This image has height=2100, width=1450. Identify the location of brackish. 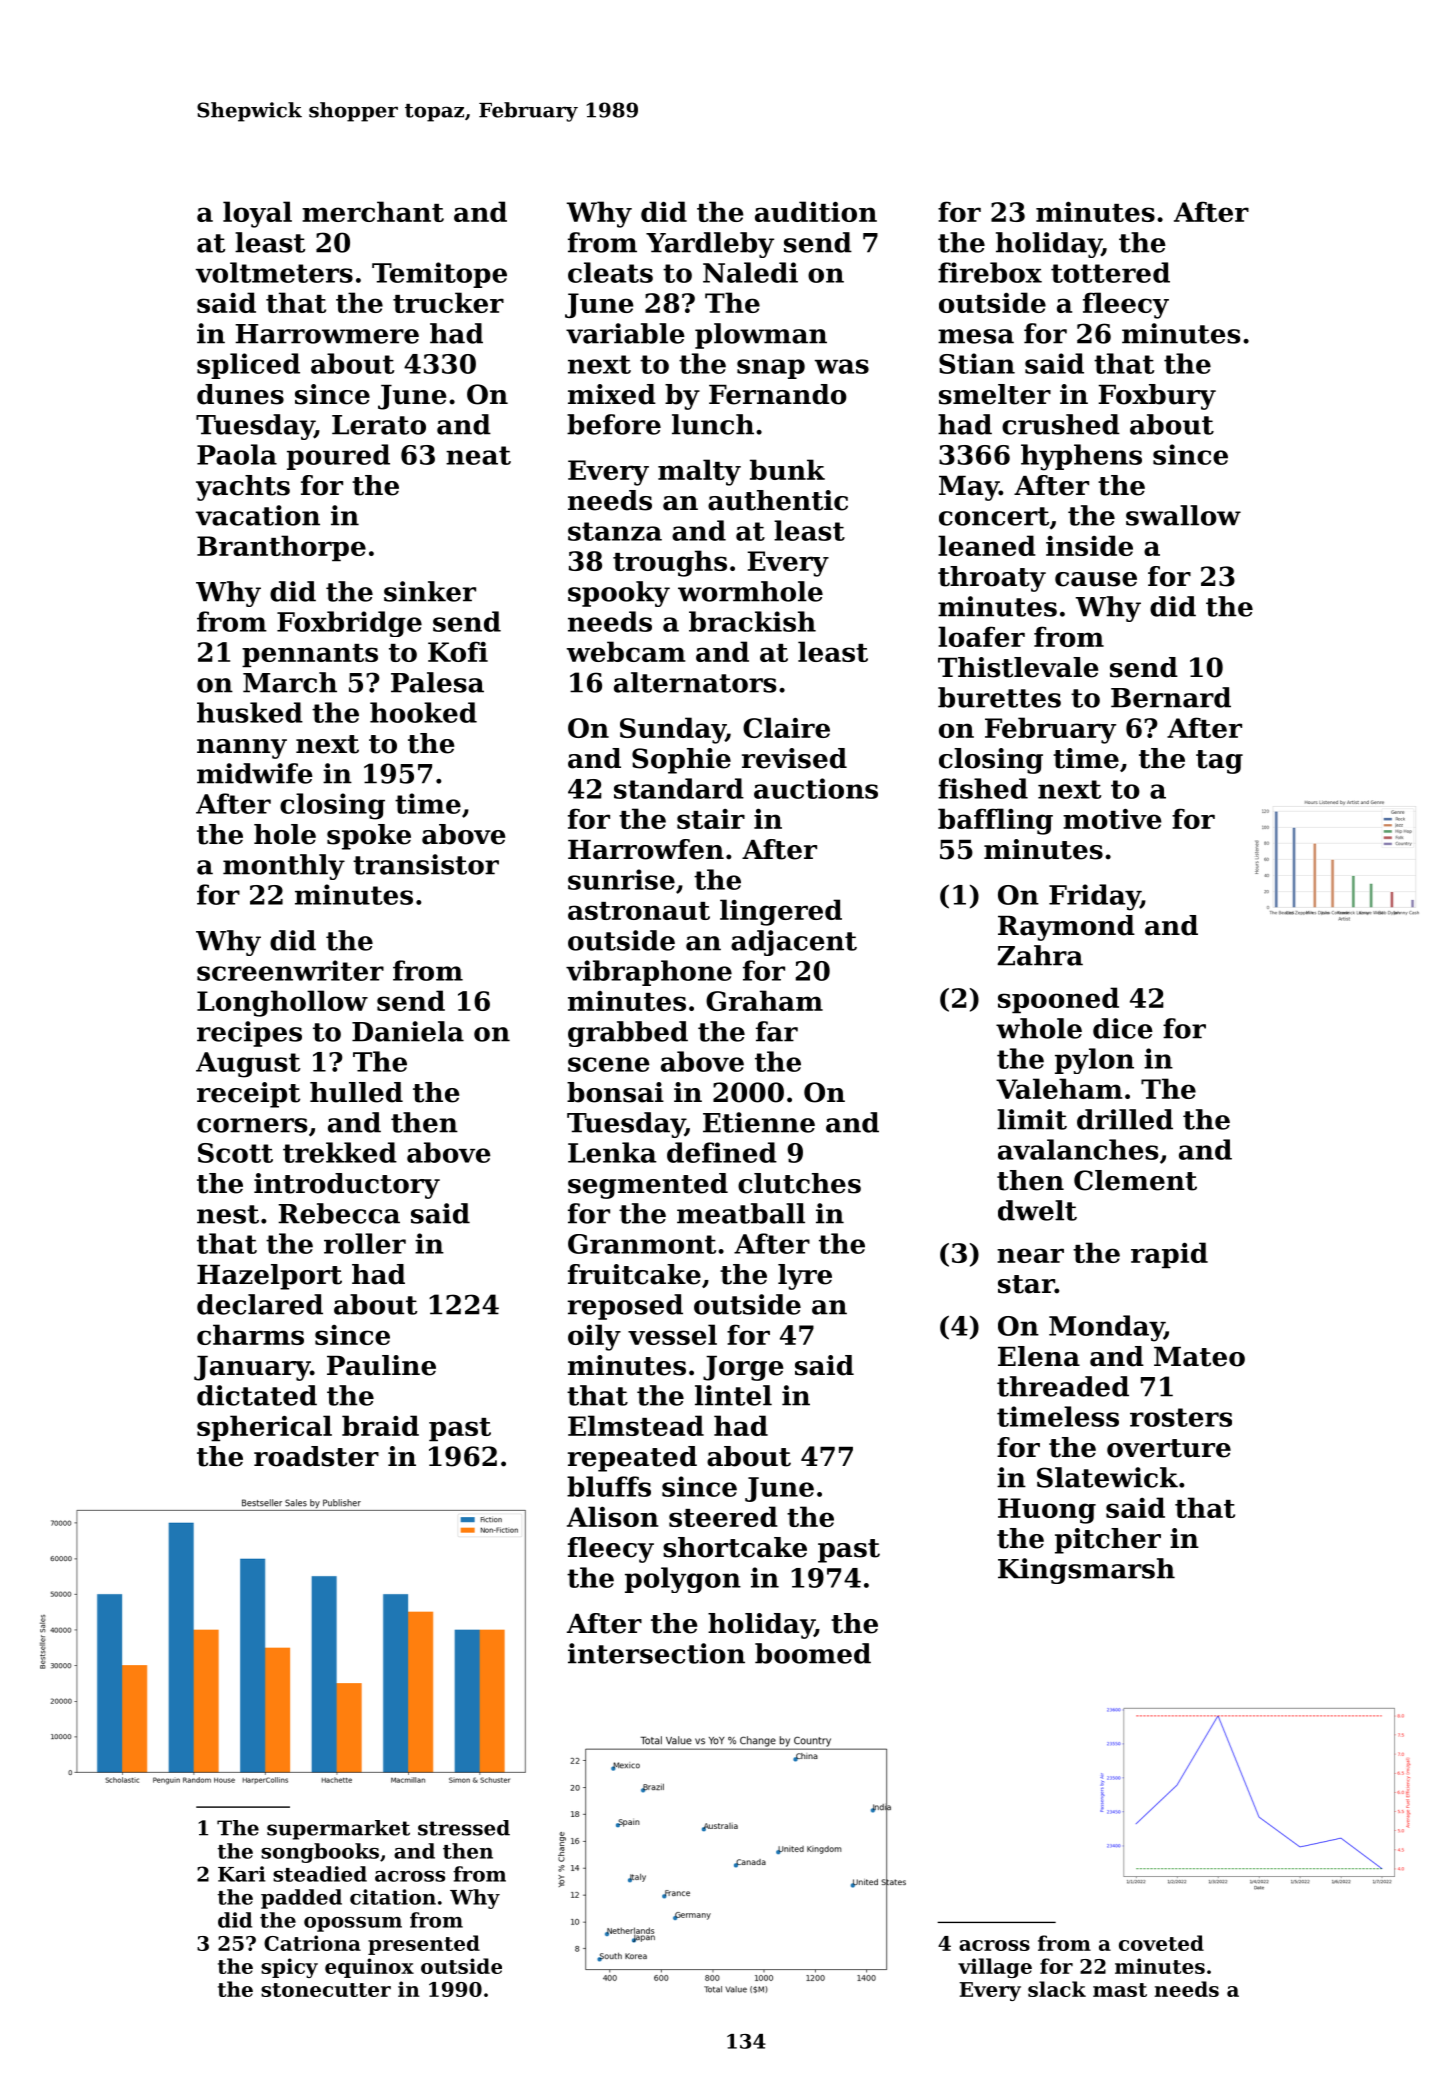
(752, 621).
